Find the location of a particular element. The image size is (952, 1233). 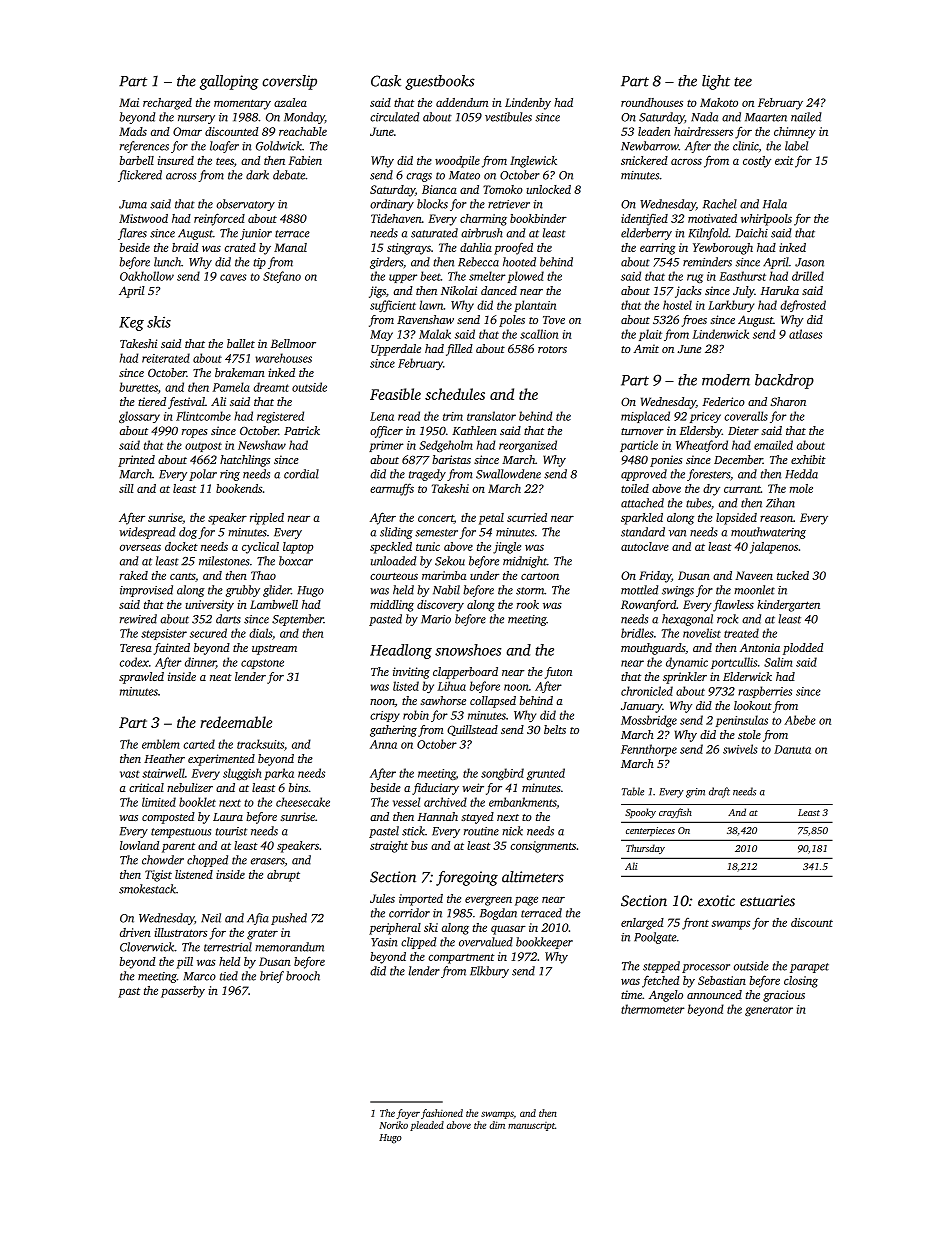

erasers is located at coordinates (268, 861).
